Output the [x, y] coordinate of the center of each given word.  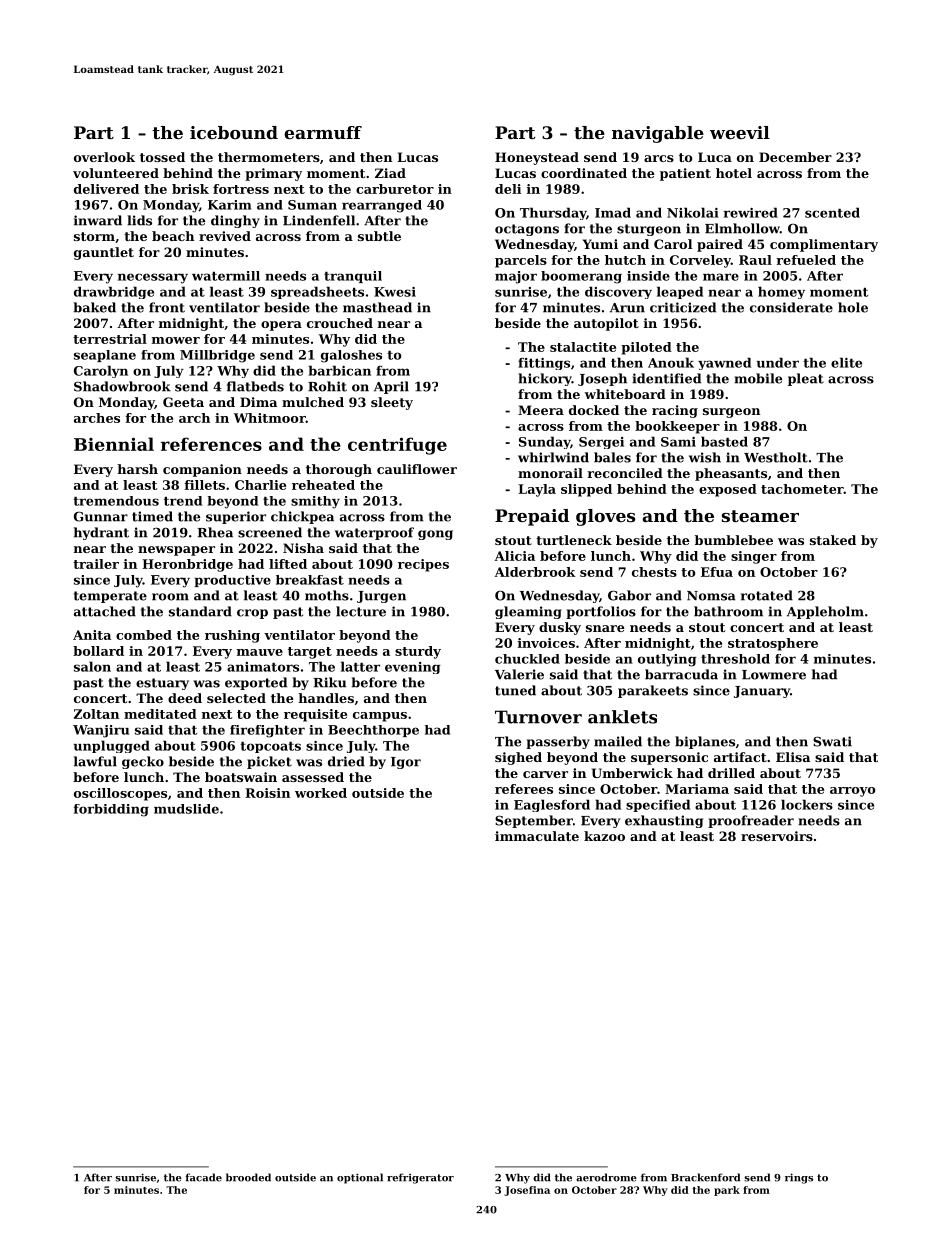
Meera [541, 410]
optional [360, 1178]
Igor [406, 763]
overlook [104, 157]
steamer [760, 516]
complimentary [824, 245]
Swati [832, 741]
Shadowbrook [122, 386]
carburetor [395, 189]
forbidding [111, 810]
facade [203, 1177]
